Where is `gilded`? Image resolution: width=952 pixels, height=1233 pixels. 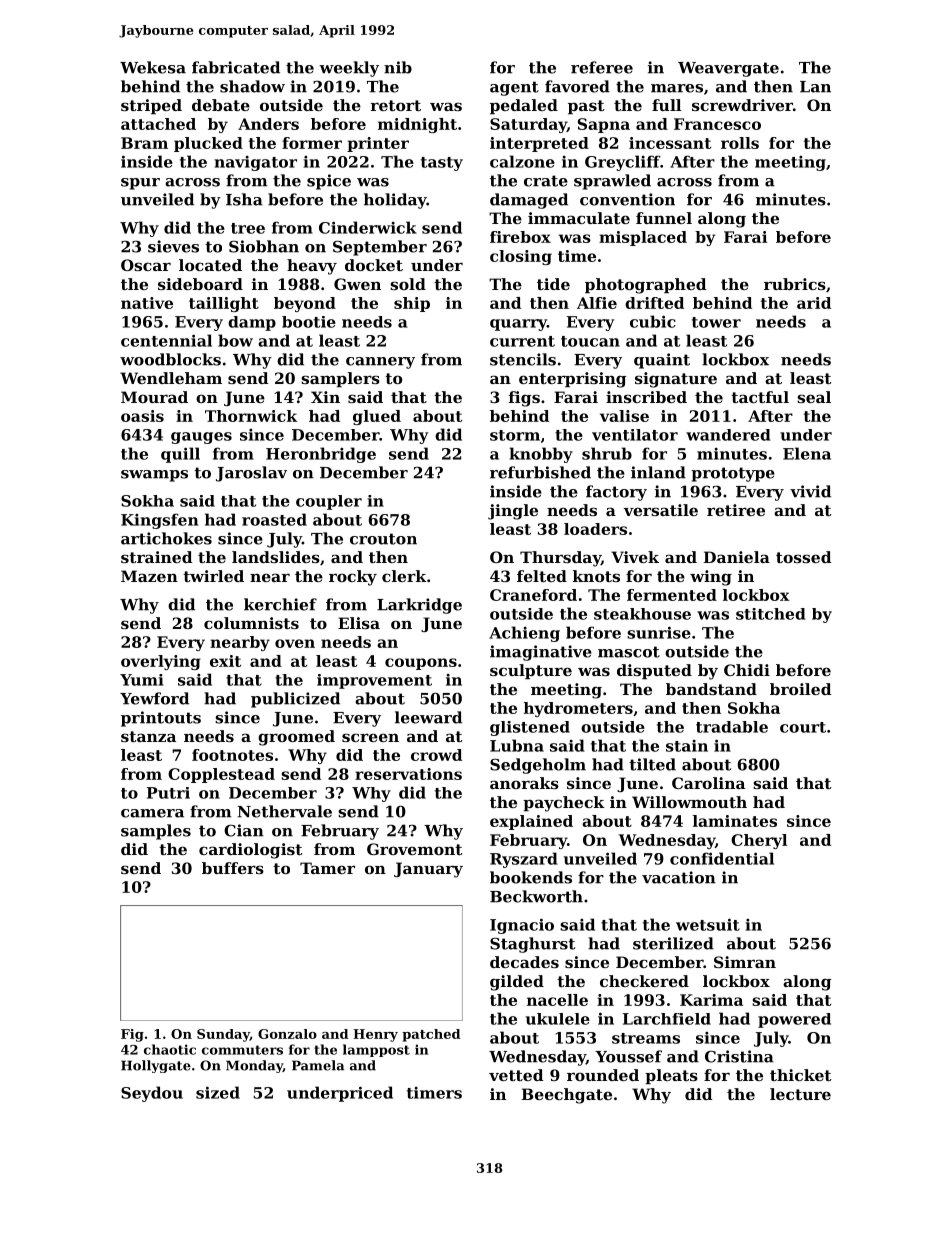
gilded is located at coordinates (517, 983).
